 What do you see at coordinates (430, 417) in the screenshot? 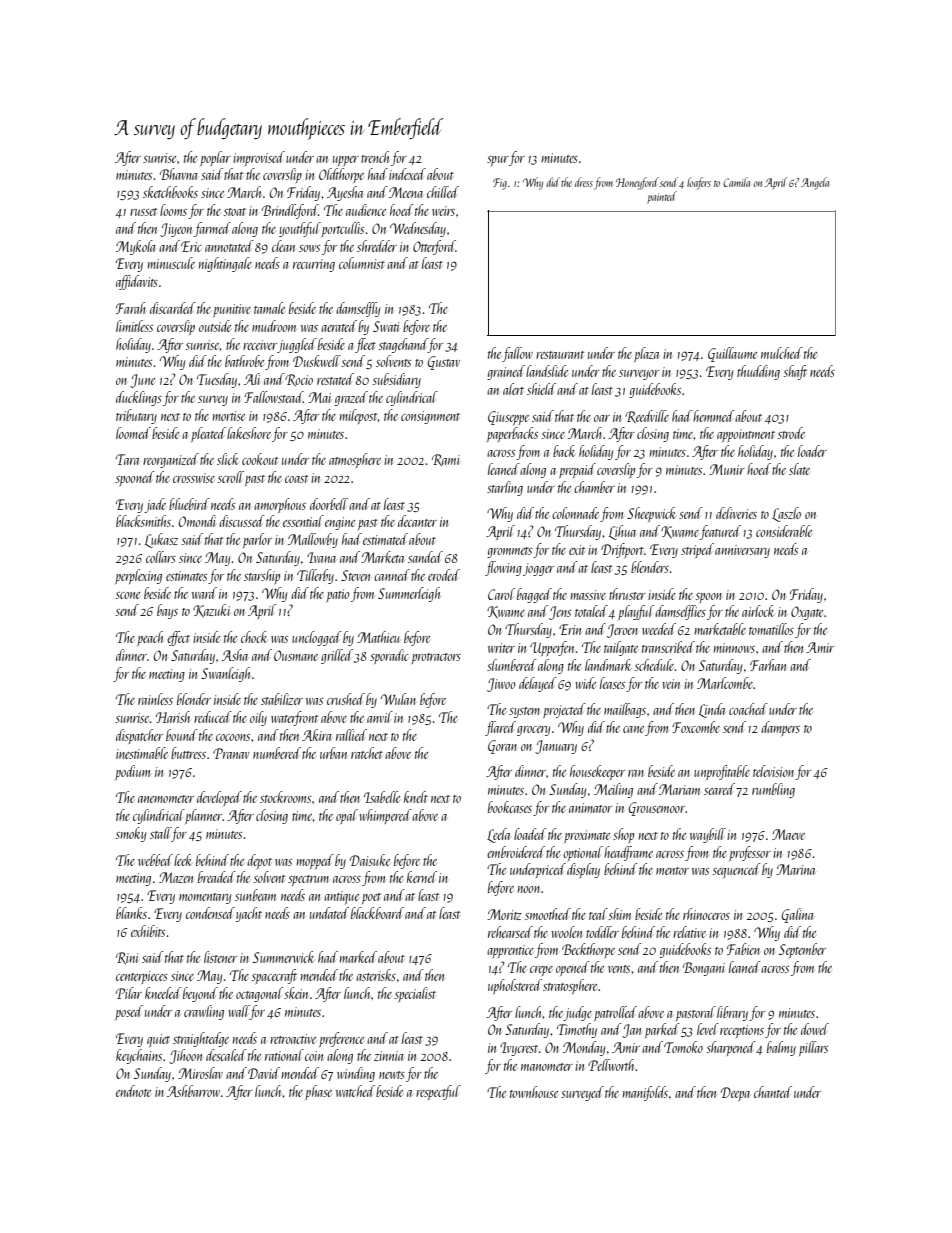
I see `consignment` at bounding box center [430, 417].
